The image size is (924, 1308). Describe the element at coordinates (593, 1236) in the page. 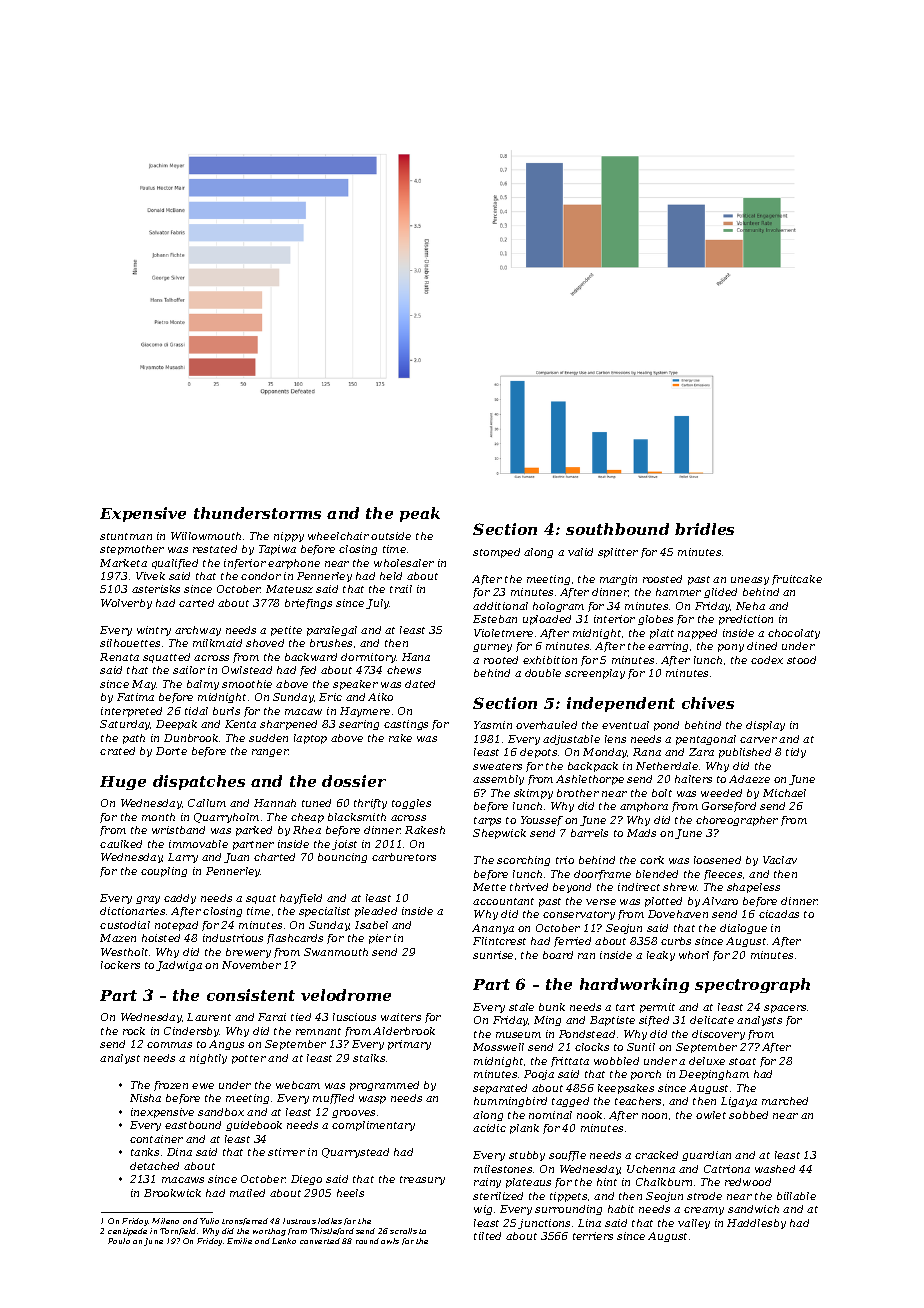

I see `terriers` at that location.
